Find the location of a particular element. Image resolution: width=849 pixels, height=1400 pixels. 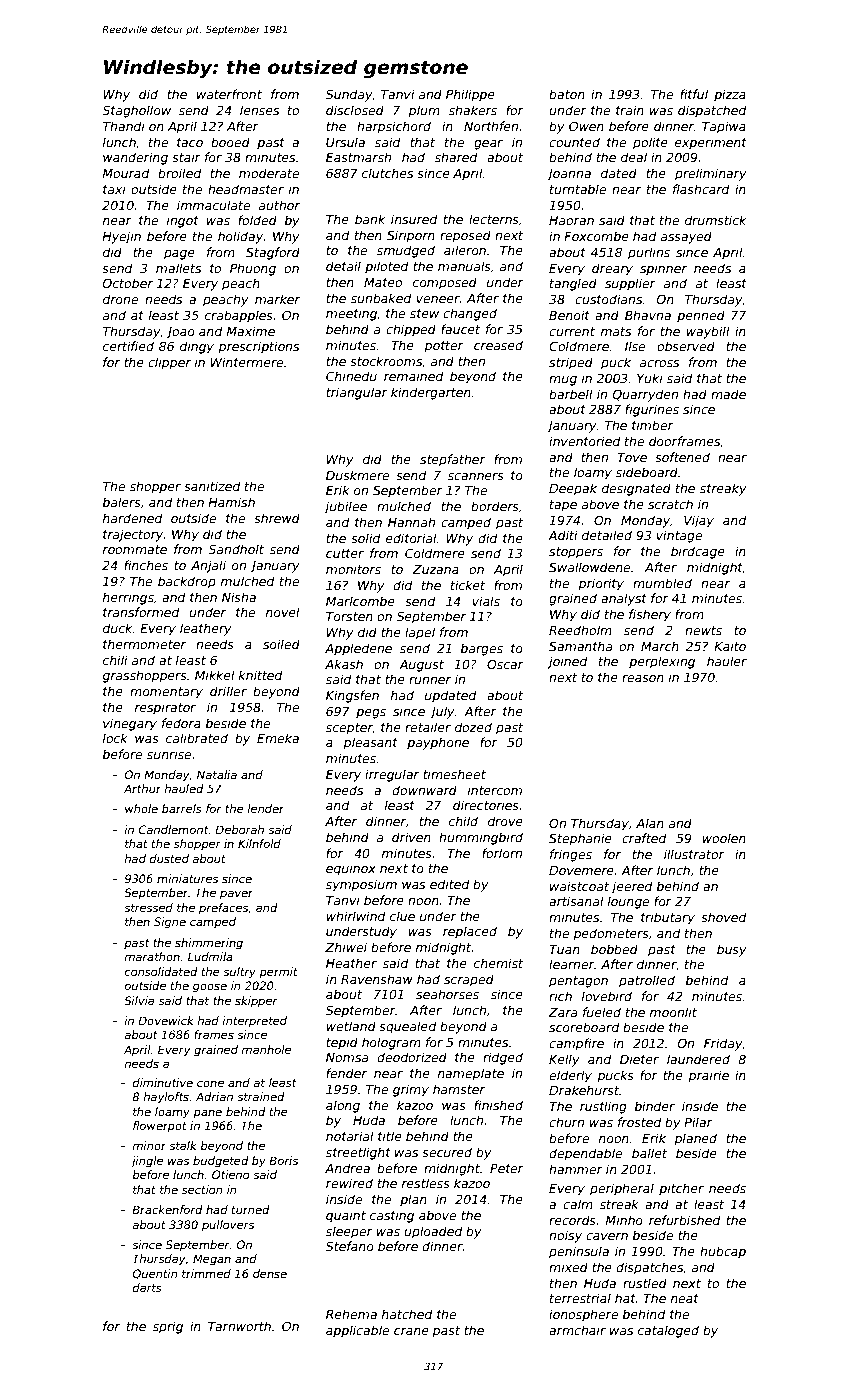

Thandi is located at coordinates (124, 126).
